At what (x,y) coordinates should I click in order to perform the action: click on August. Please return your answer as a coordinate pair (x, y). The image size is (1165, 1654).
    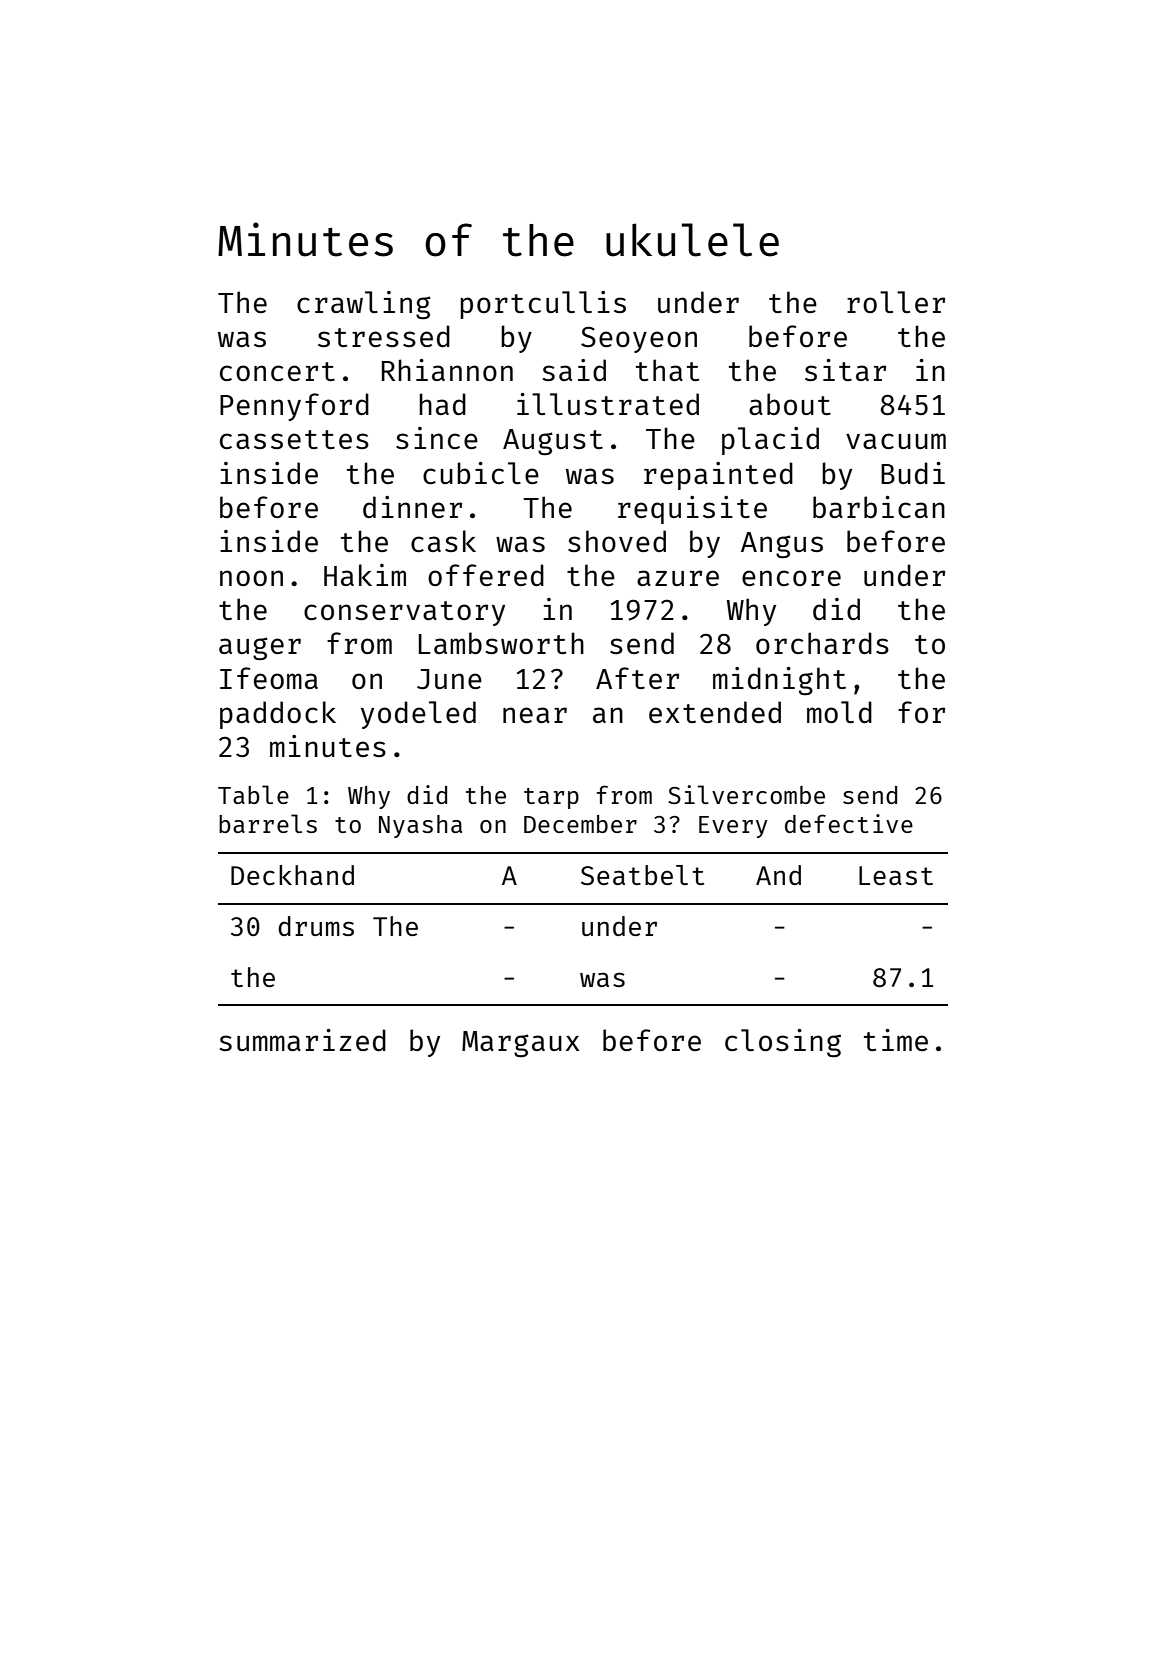
    Looking at the image, I should click on (553, 442).
